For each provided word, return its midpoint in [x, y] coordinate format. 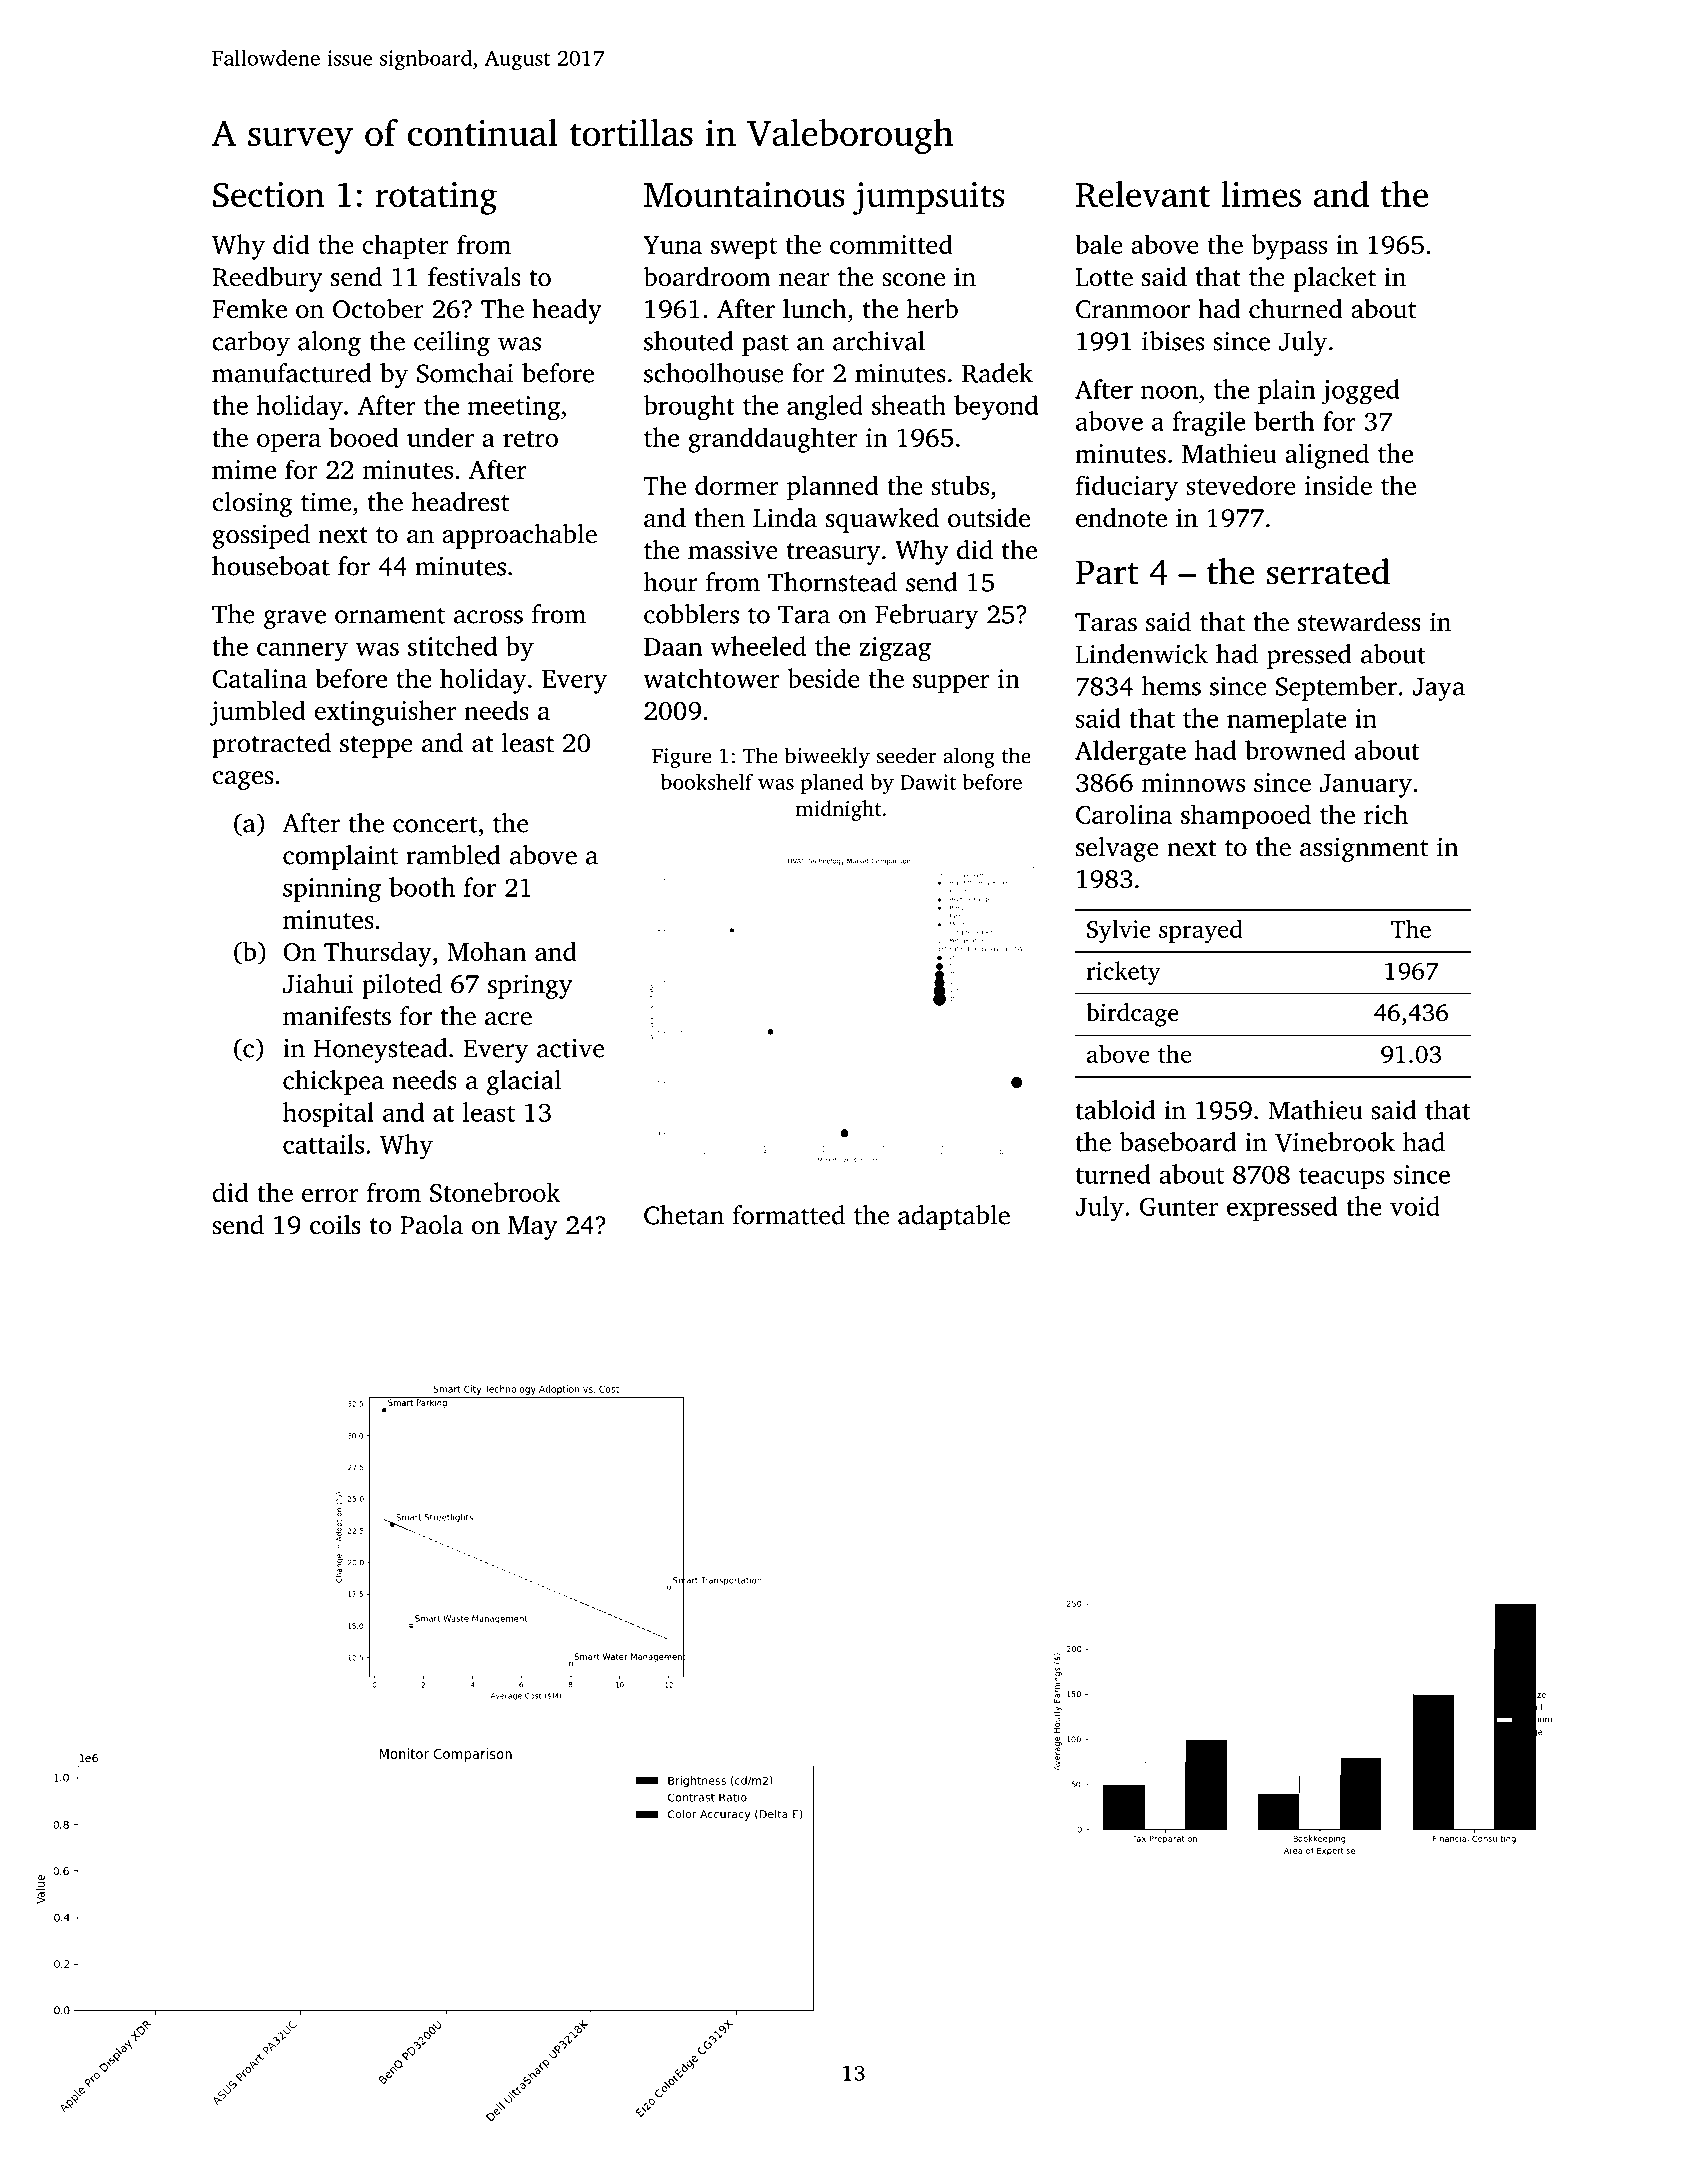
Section [268, 195]
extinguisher [385, 713]
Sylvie [1119, 931]
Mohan [486, 951]
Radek [997, 373]
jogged [1360, 391]
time [326, 502]
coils [335, 1225]
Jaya [1439, 689]
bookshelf [707, 782]
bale [1099, 244]
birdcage [1132, 1015]
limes [1261, 194]
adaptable [954, 1217]
